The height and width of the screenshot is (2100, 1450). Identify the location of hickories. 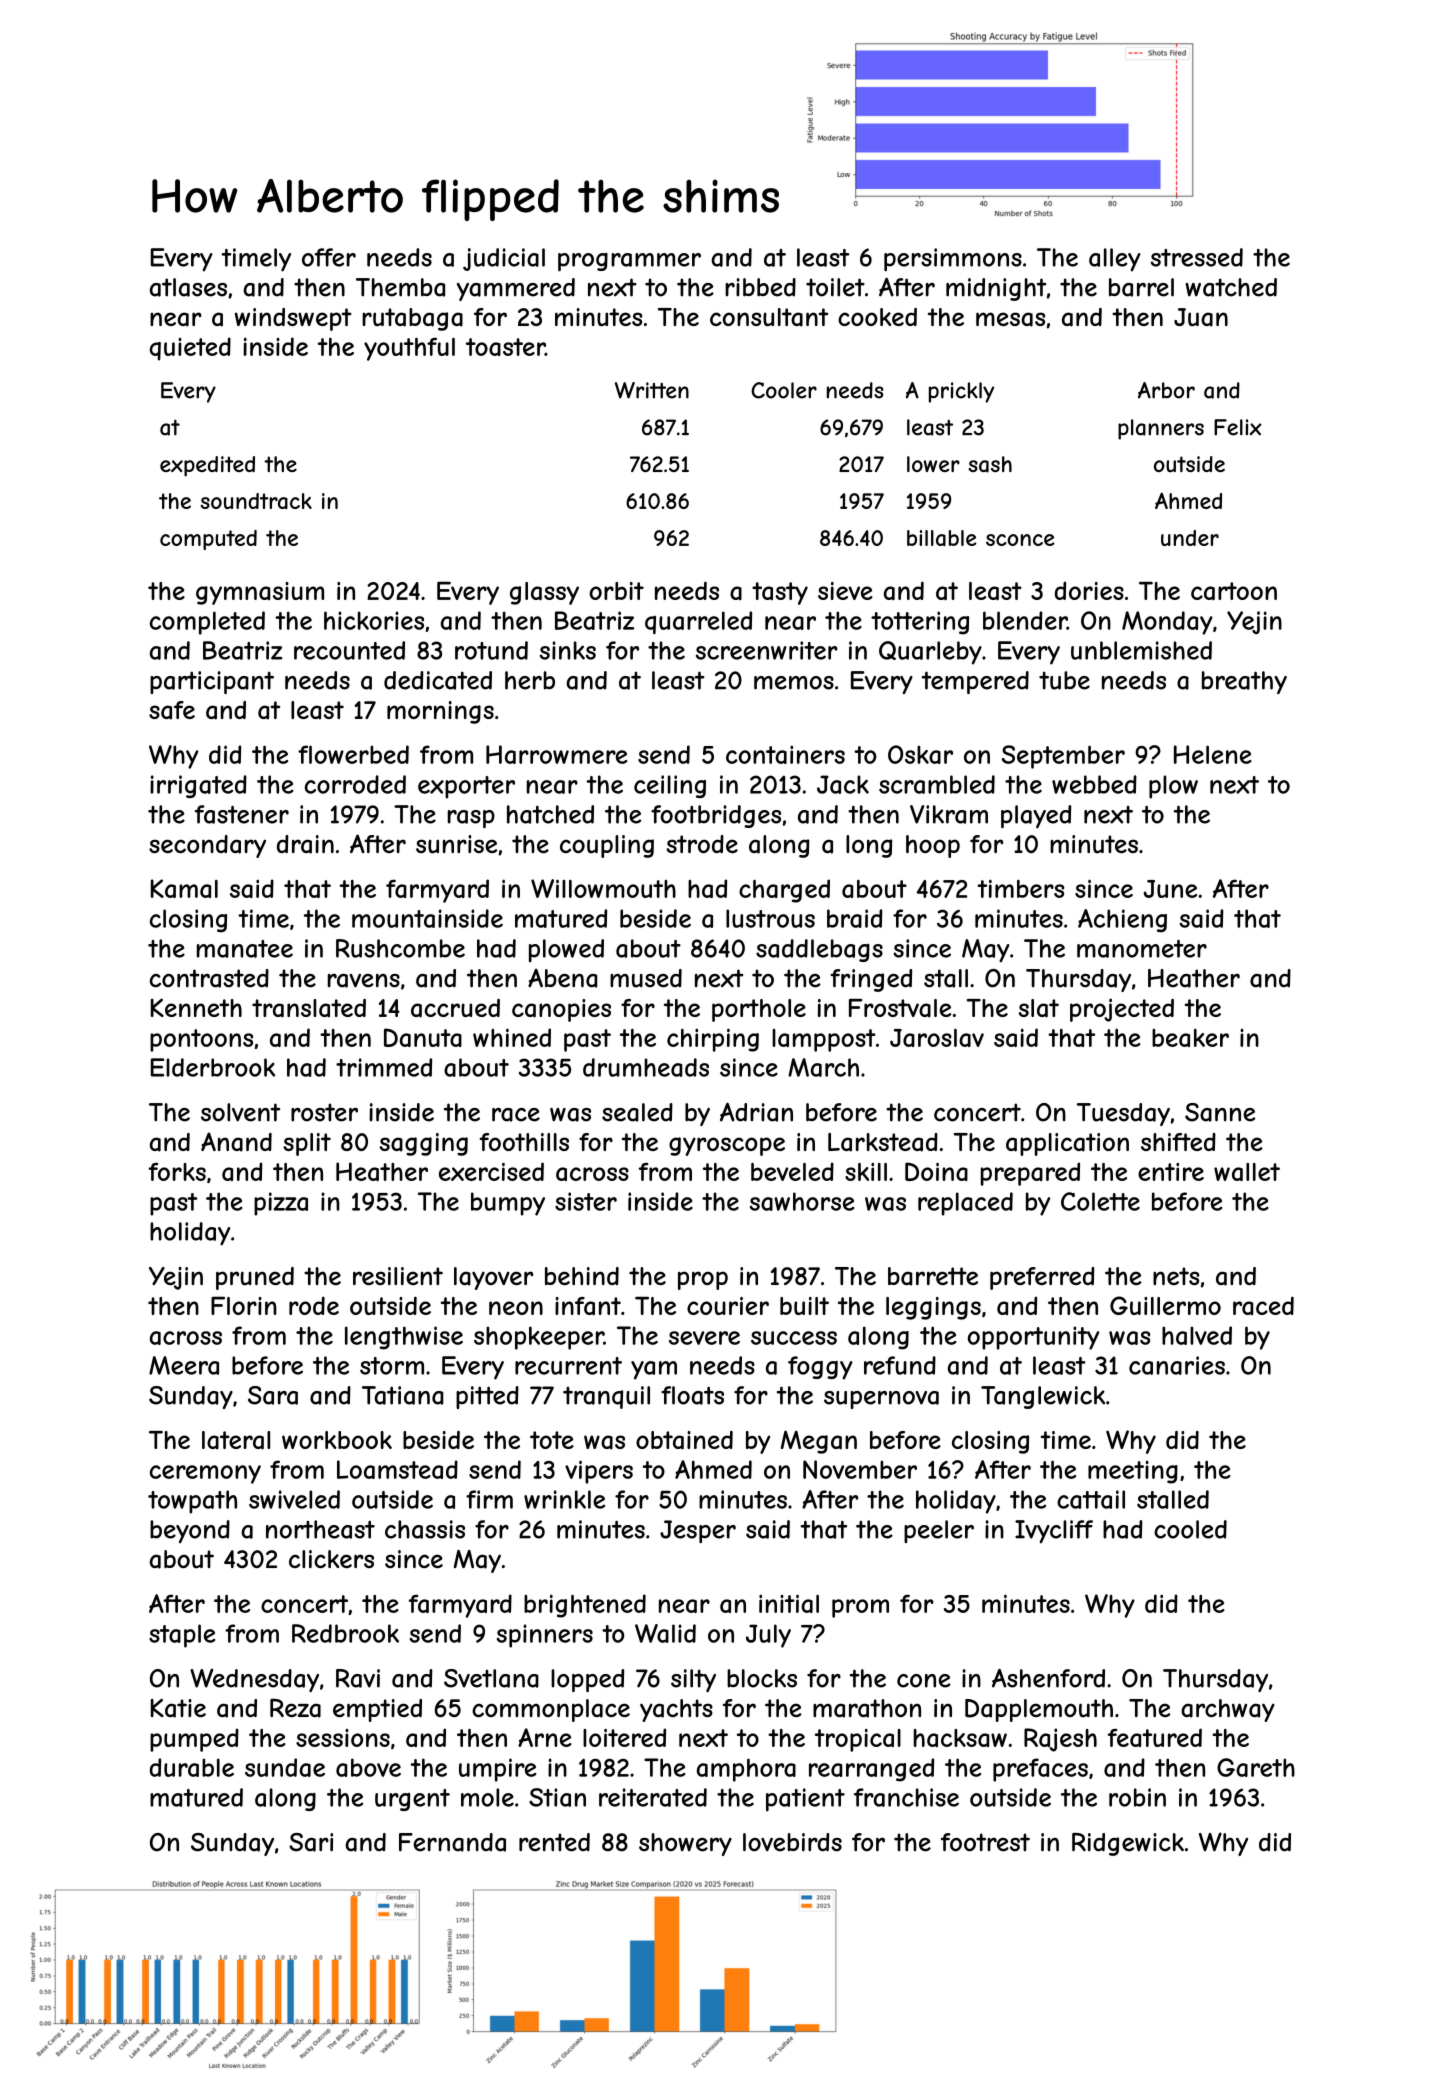
(374, 620).
